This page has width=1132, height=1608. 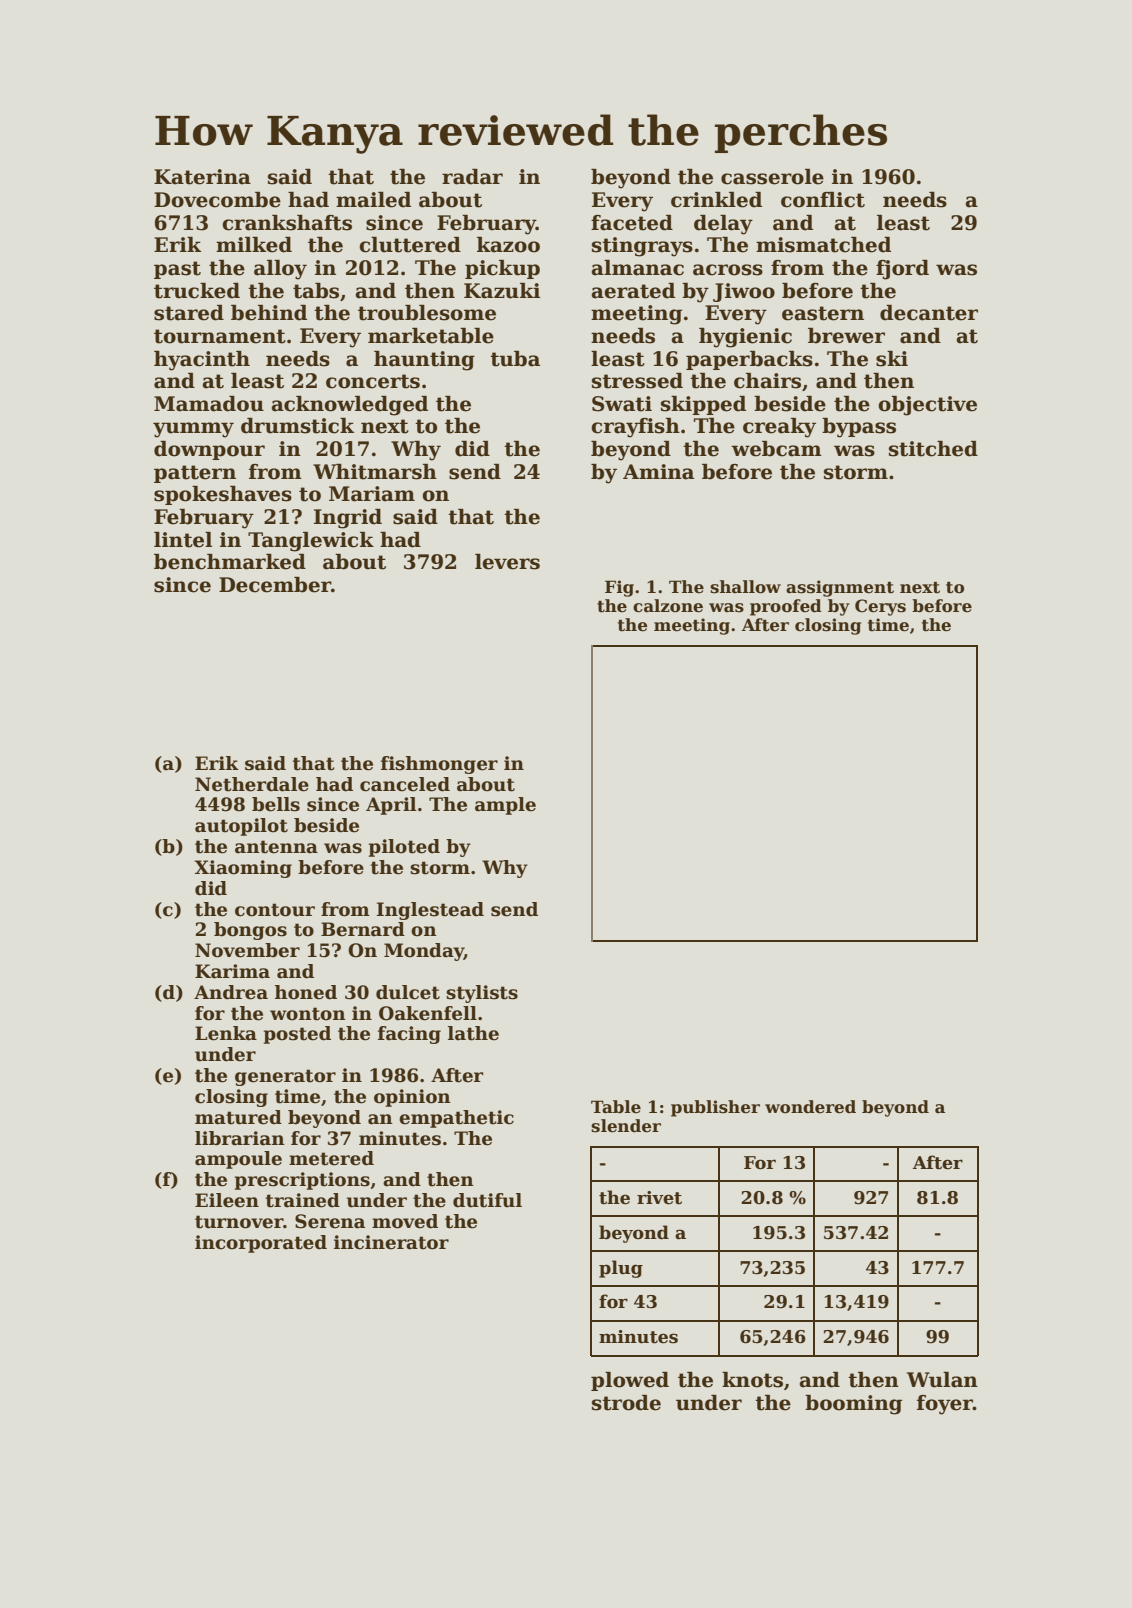 What do you see at coordinates (505, 806) in the page?
I see `ample` at bounding box center [505, 806].
